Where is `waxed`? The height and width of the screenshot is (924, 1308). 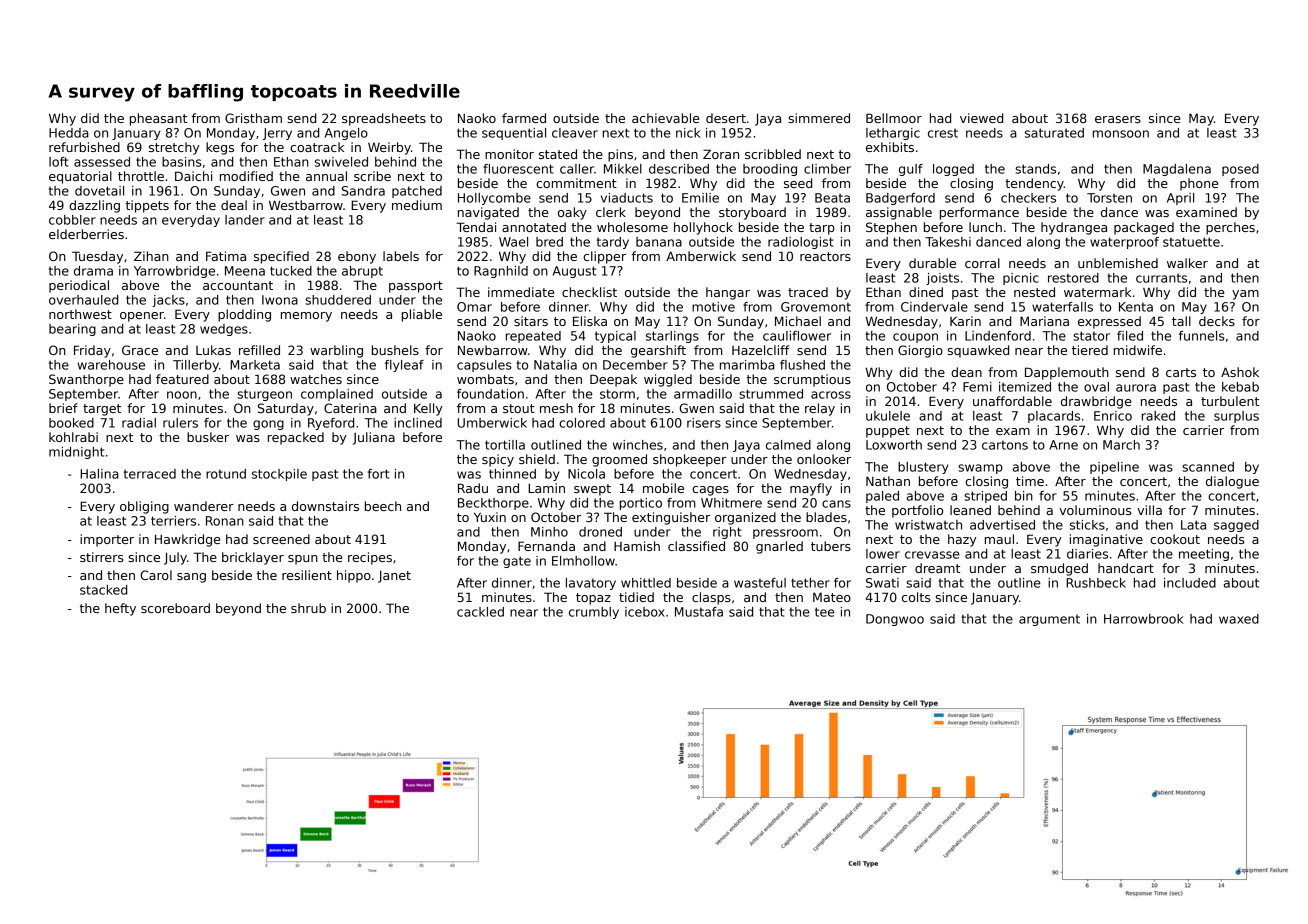 waxed is located at coordinates (1239, 619).
